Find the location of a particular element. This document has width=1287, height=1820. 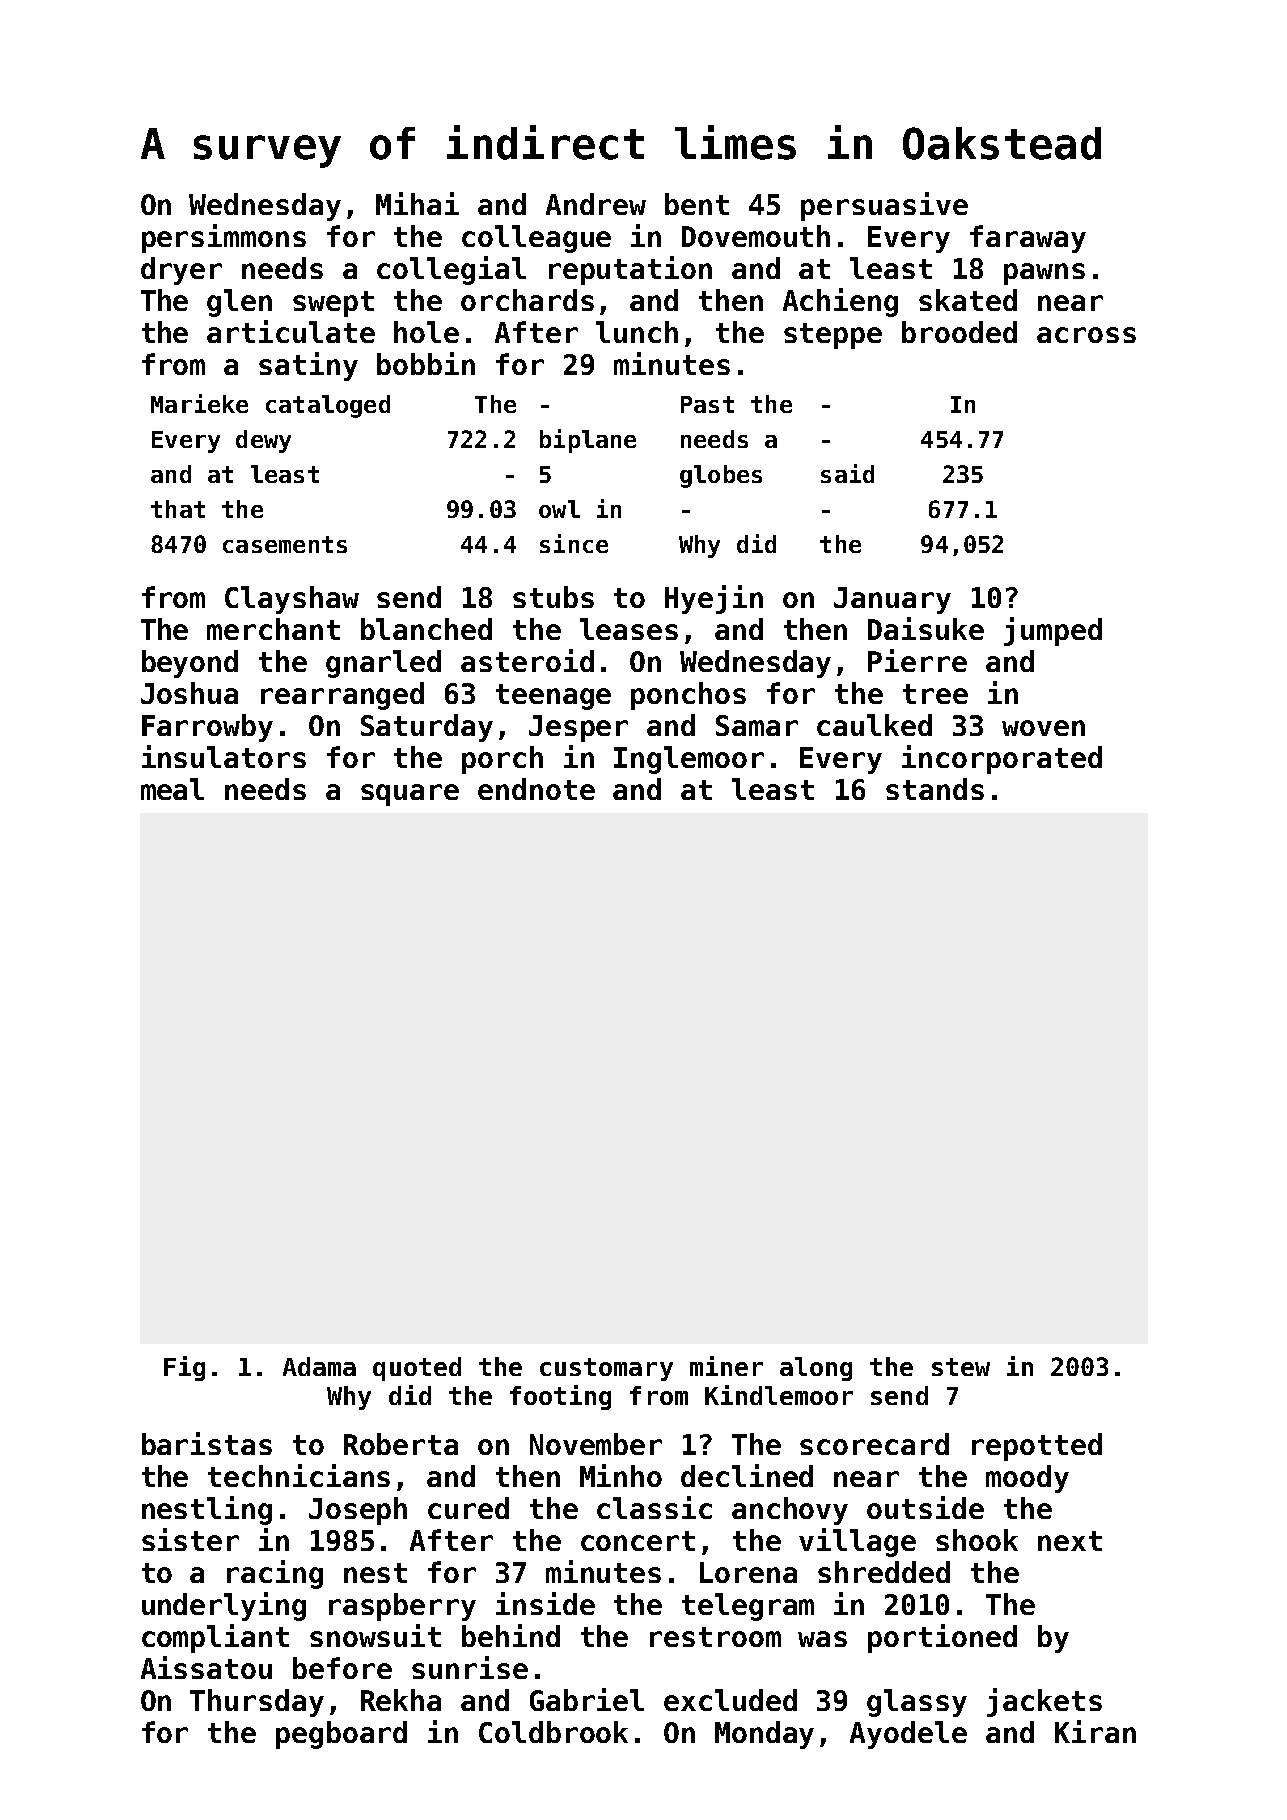

Samar is located at coordinates (757, 725).
